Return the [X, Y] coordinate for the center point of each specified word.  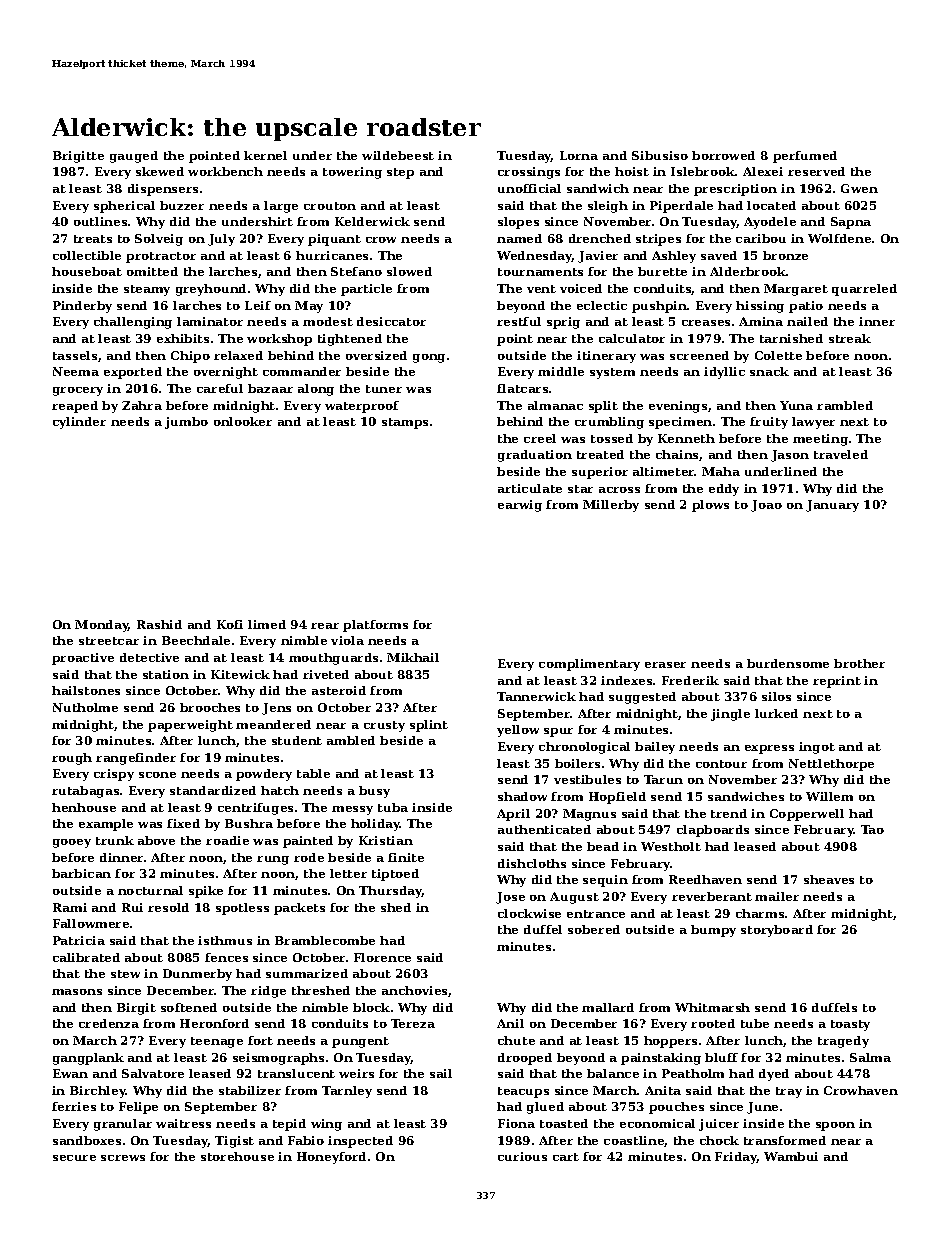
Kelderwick [372, 221]
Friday [736, 1158]
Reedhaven [705, 879]
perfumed [805, 157]
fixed [183, 823]
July [221, 240]
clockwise [529, 913]
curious [522, 1156]
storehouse [237, 1156]
